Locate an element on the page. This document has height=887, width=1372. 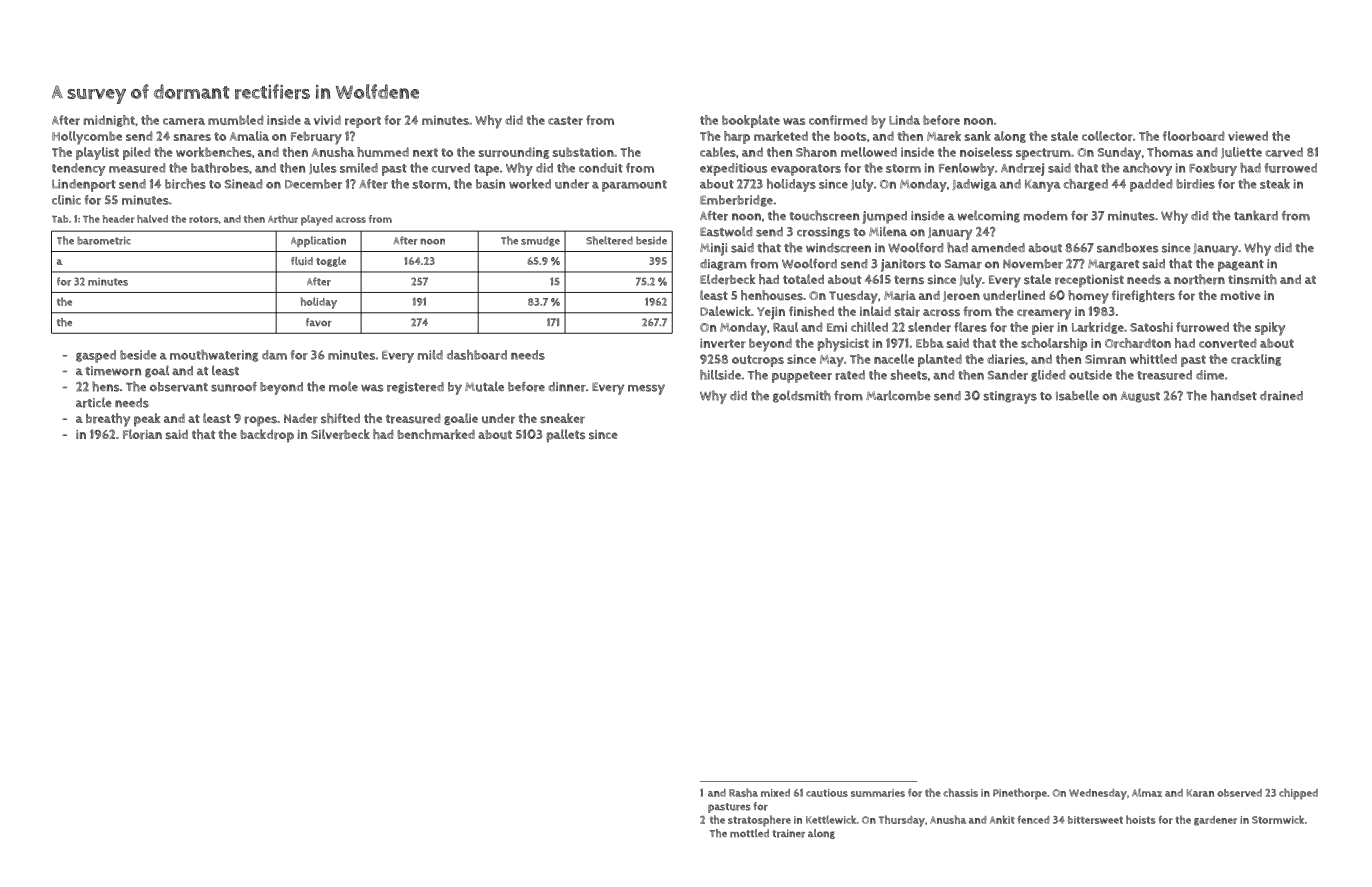
Silverbeck is located at coordinates (340, 434).
